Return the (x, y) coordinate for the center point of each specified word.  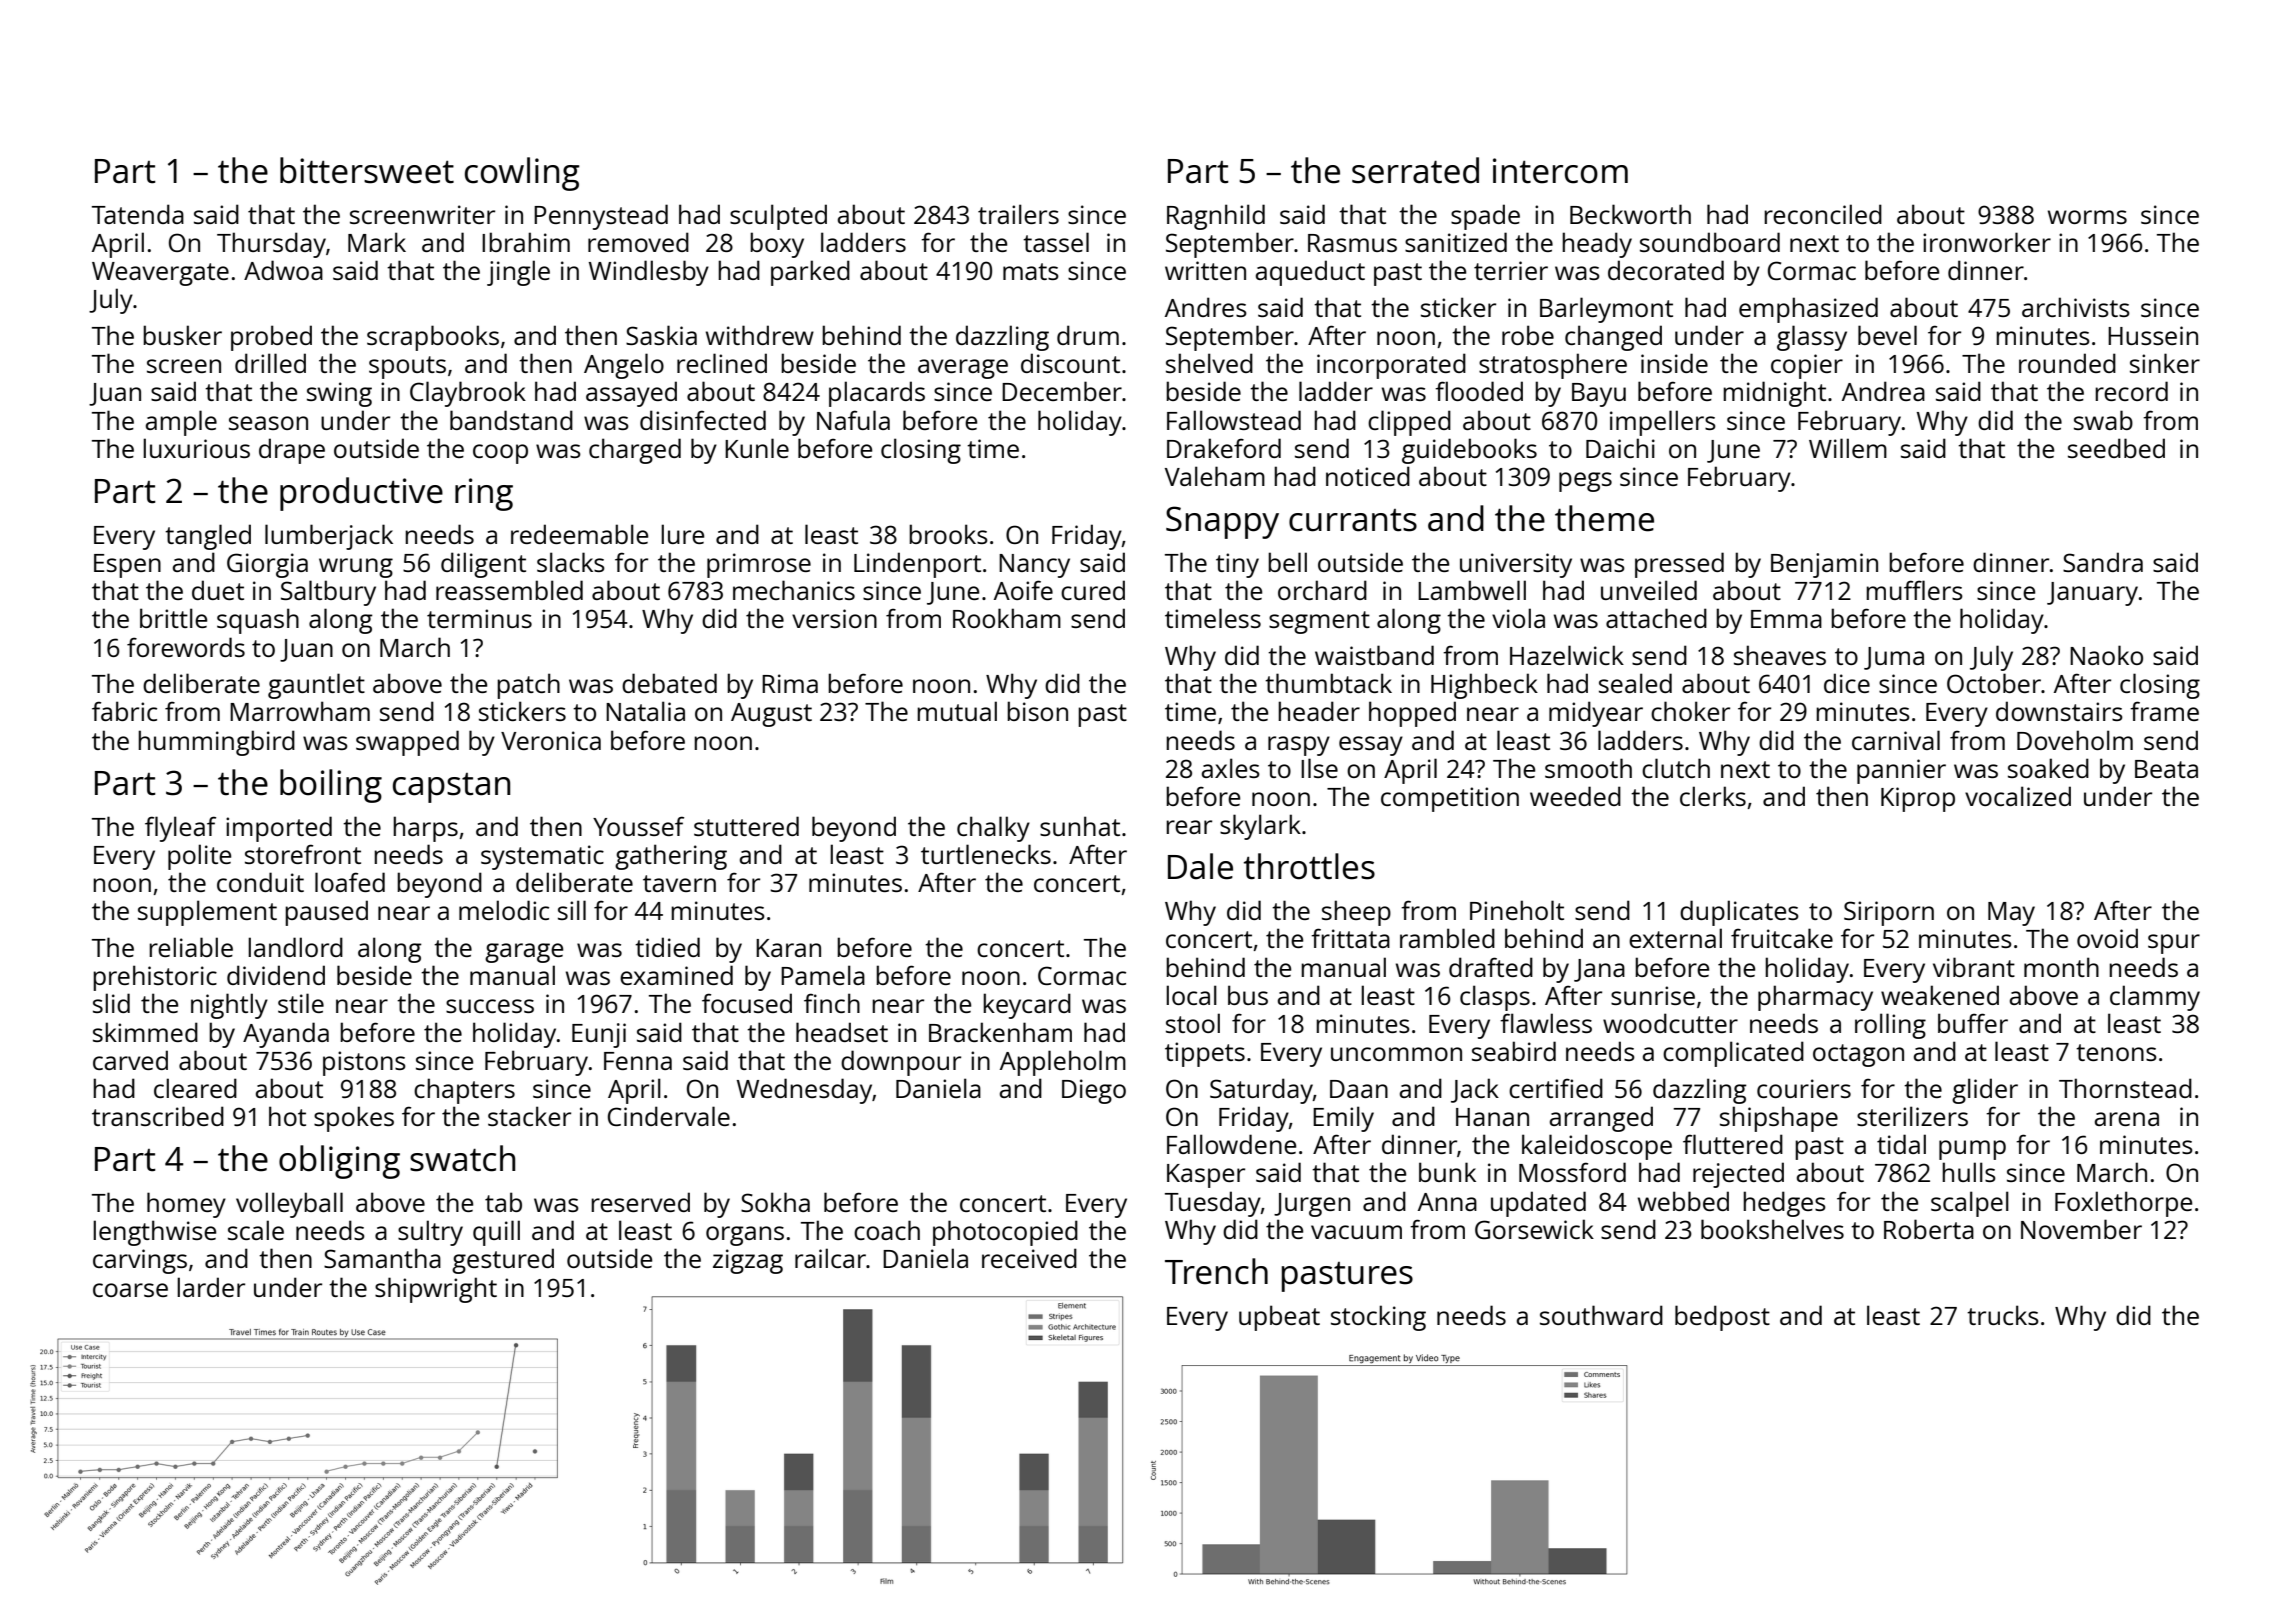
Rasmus (1352, 243)
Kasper (1206, 1176)
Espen (127, 566)
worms (2087, 217)
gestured (503, 1261)
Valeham (1215, 476)
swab (2103, 420)
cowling (522, 174)
